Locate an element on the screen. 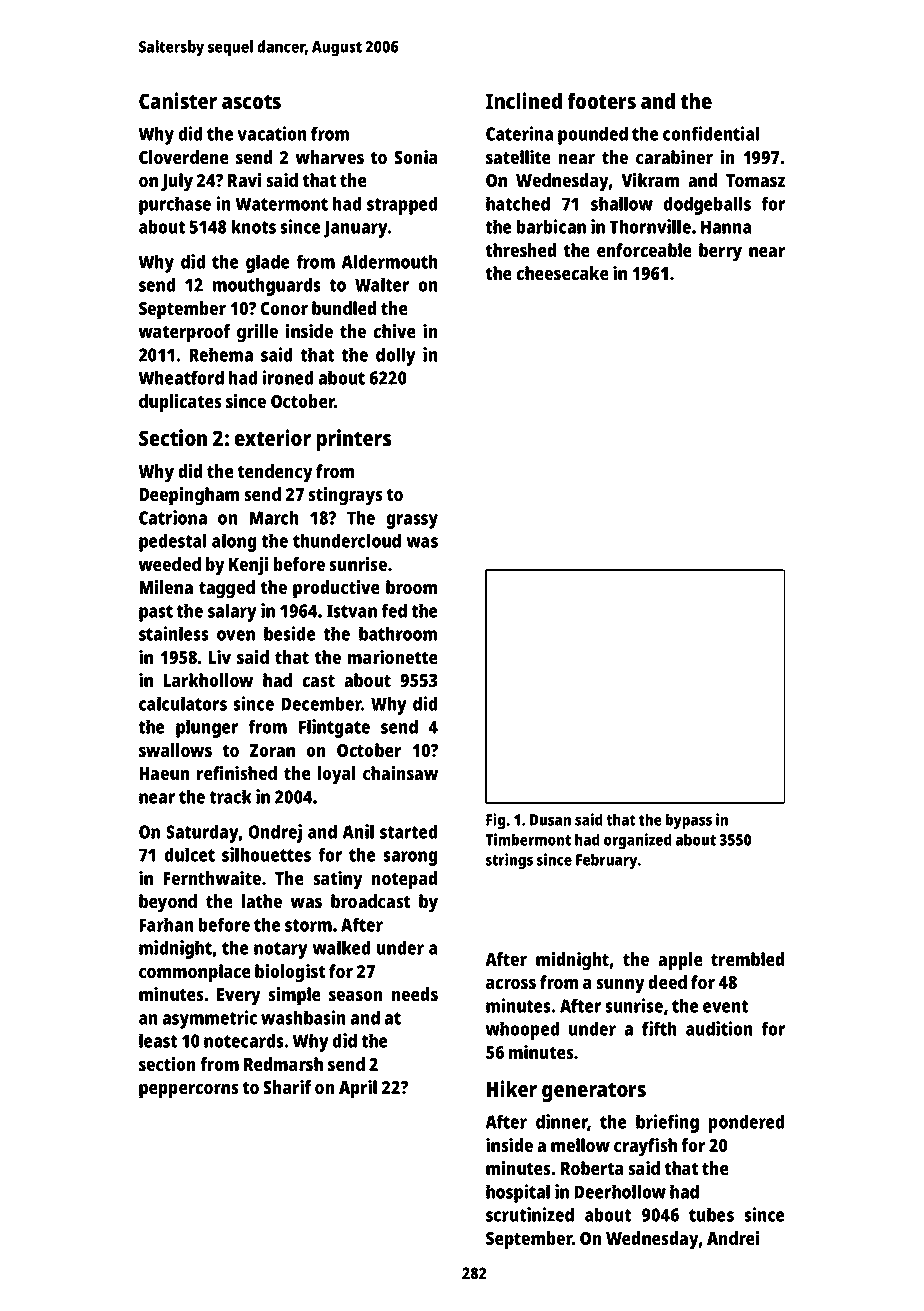  Fig is located at coordinates (495, 821).
